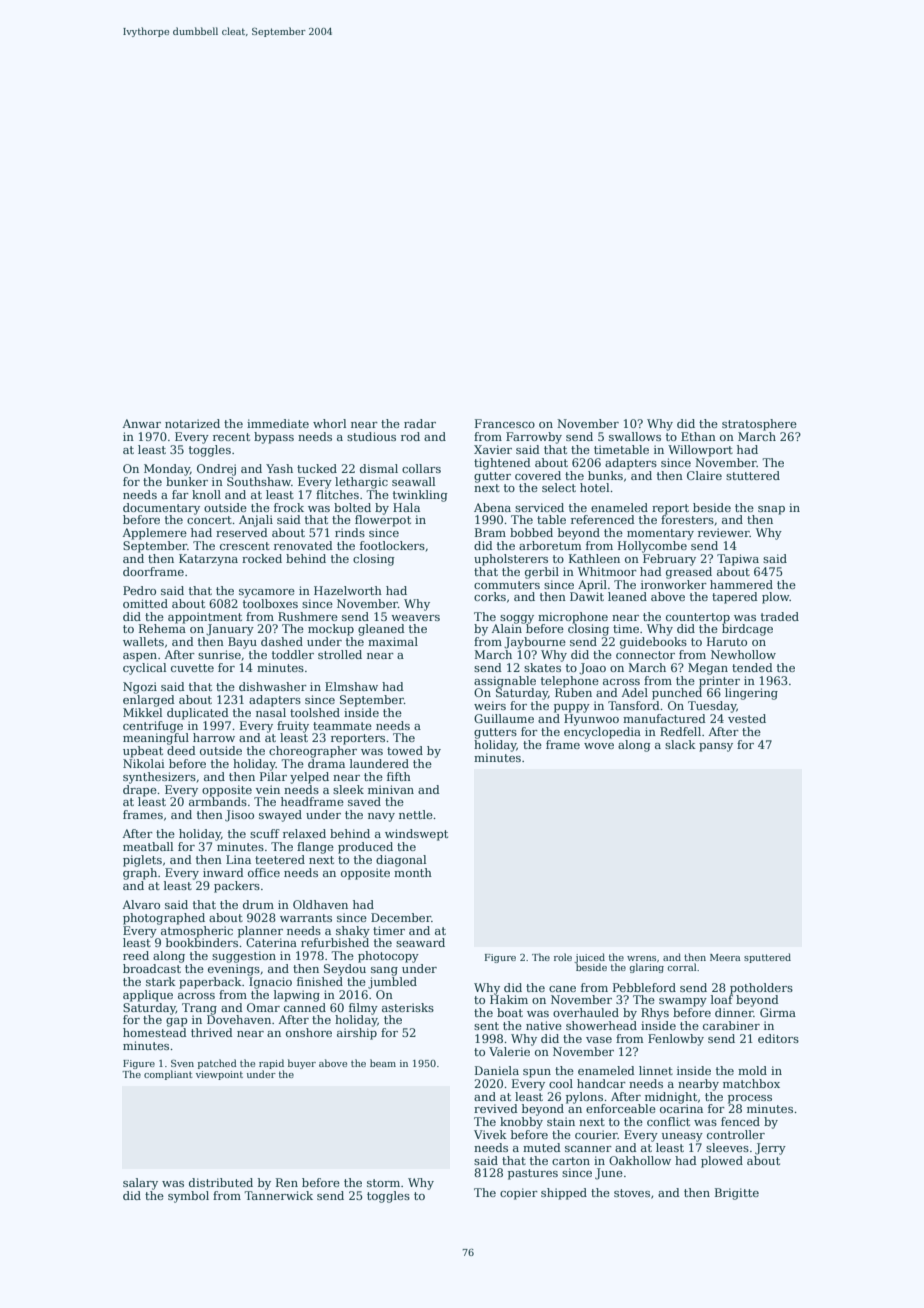  What do you see at coordinates (181, 750) in the screenshot?
I see `deed` at bounding box center [181, 750].
